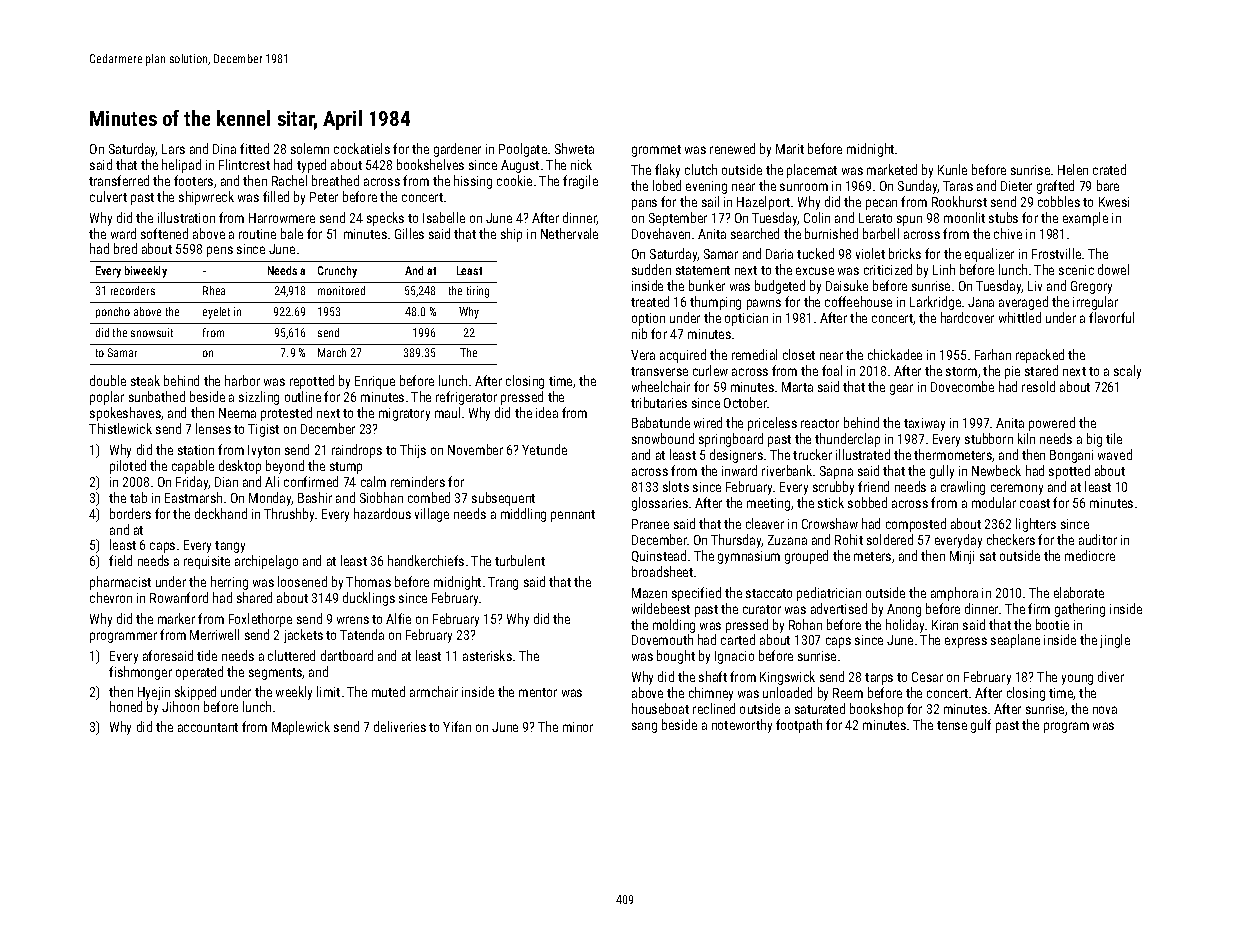  What do you see at coordinates (520, 560) in the screenshot?
I see `turbulent` at bounding box center [520, 560].
